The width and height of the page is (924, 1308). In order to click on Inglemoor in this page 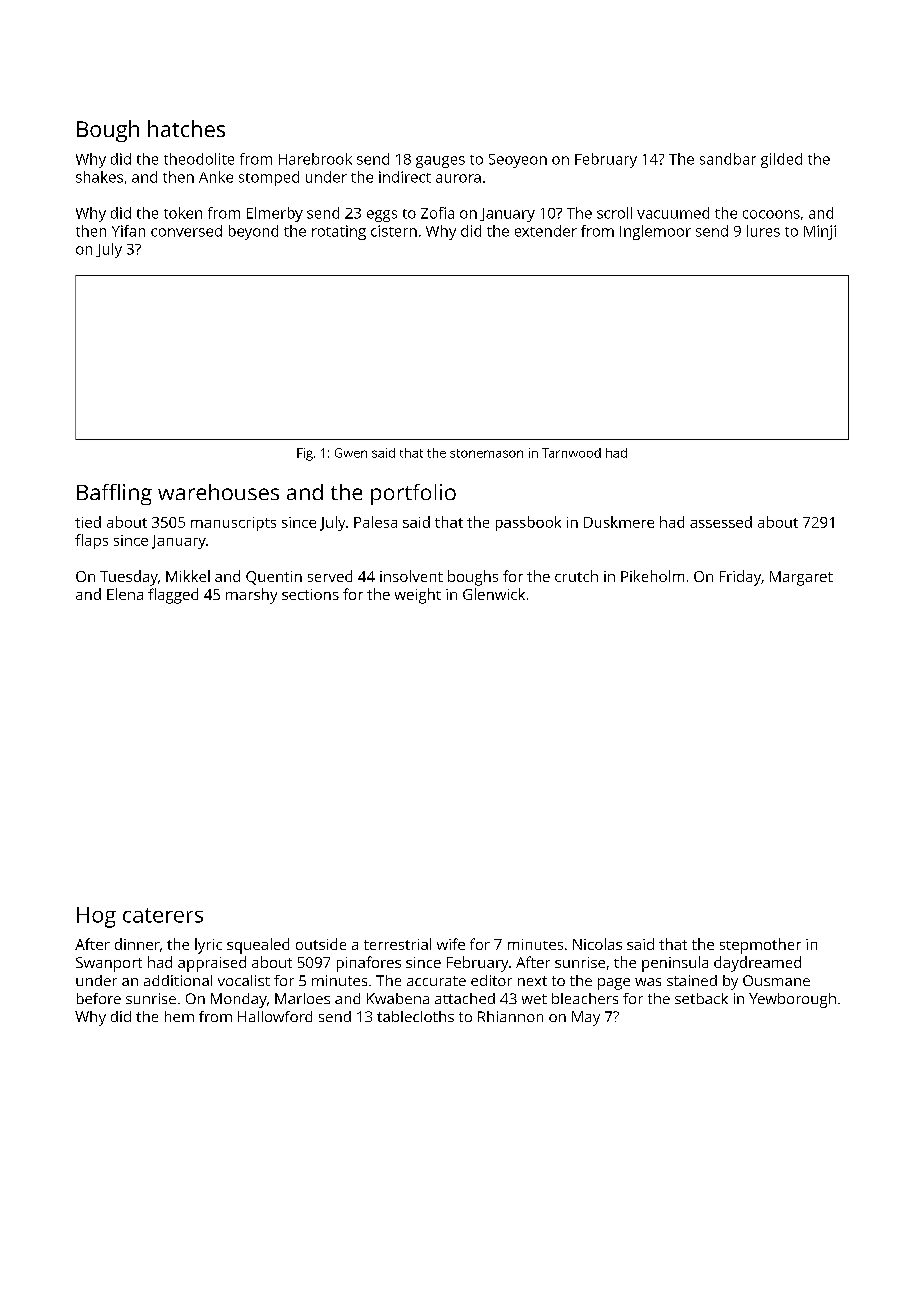, I will do `click(655, 232)`.
